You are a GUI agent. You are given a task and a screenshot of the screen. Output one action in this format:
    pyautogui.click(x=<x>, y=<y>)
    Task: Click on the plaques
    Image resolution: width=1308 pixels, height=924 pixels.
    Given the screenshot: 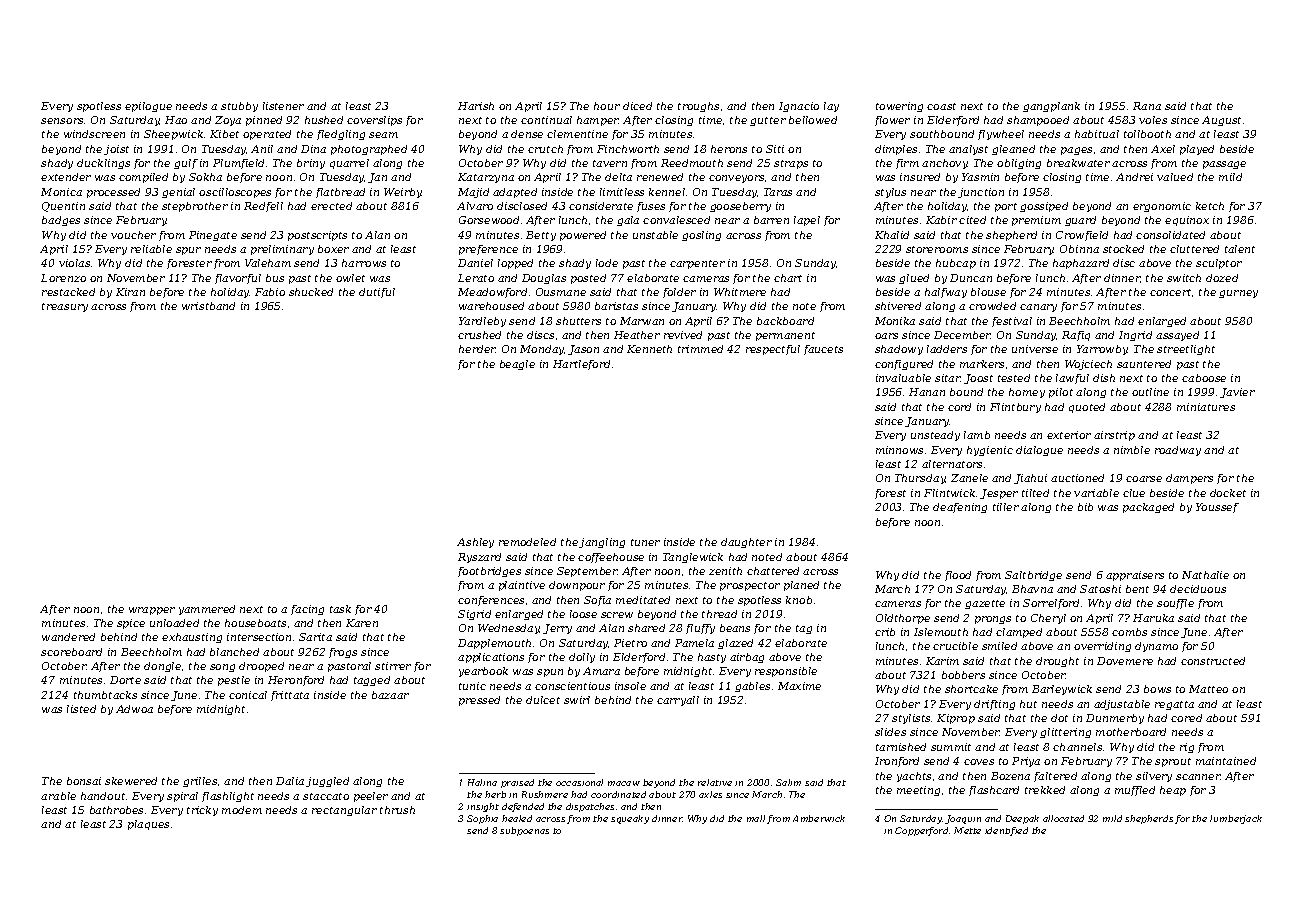 What is the action you would take?
    pyautogui.click(x=148, y=825)
